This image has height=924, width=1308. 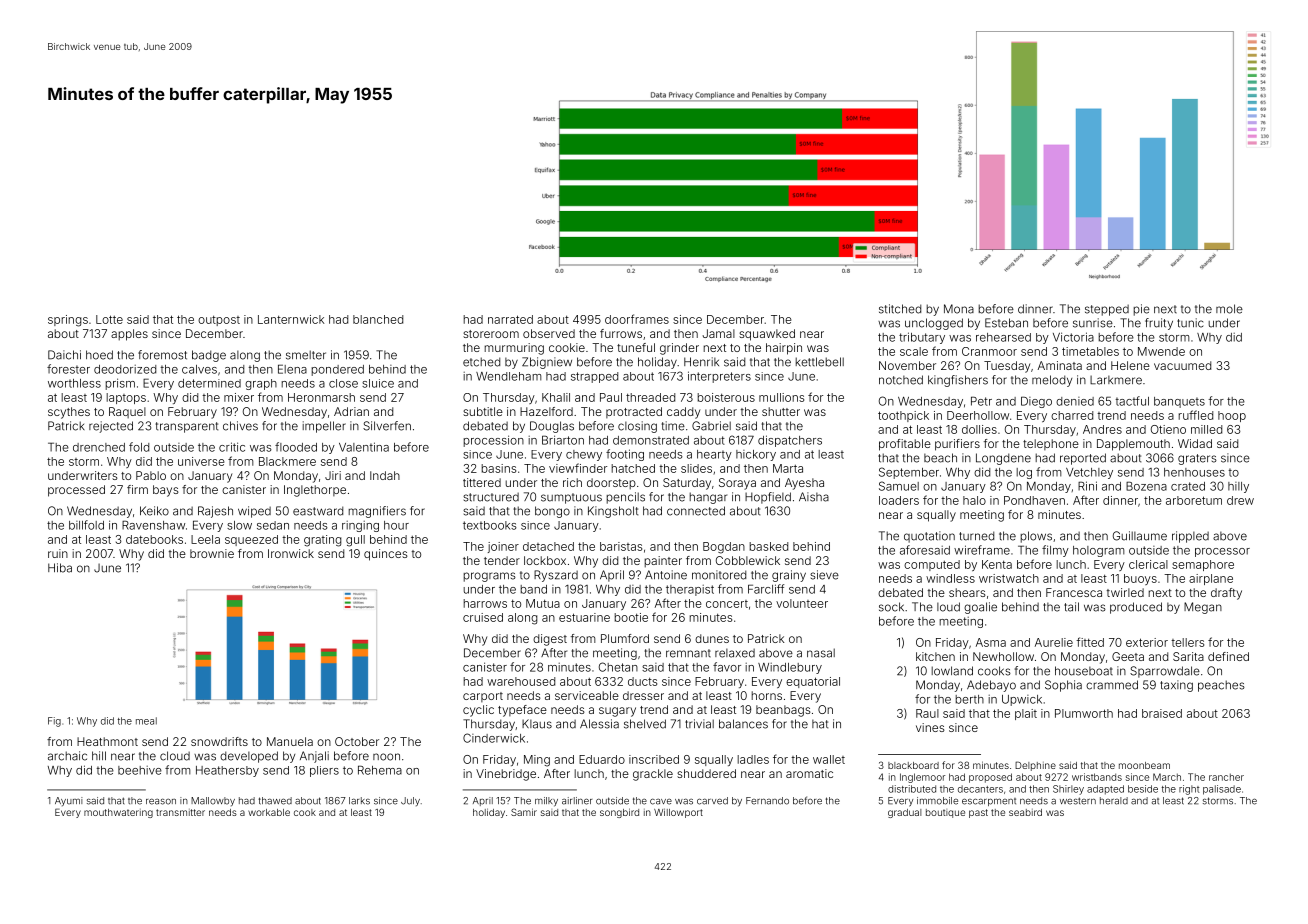 What do you see at coordinates (1107, 310) in the image?
I see `stepped` at bounding box center [1107, 310].
